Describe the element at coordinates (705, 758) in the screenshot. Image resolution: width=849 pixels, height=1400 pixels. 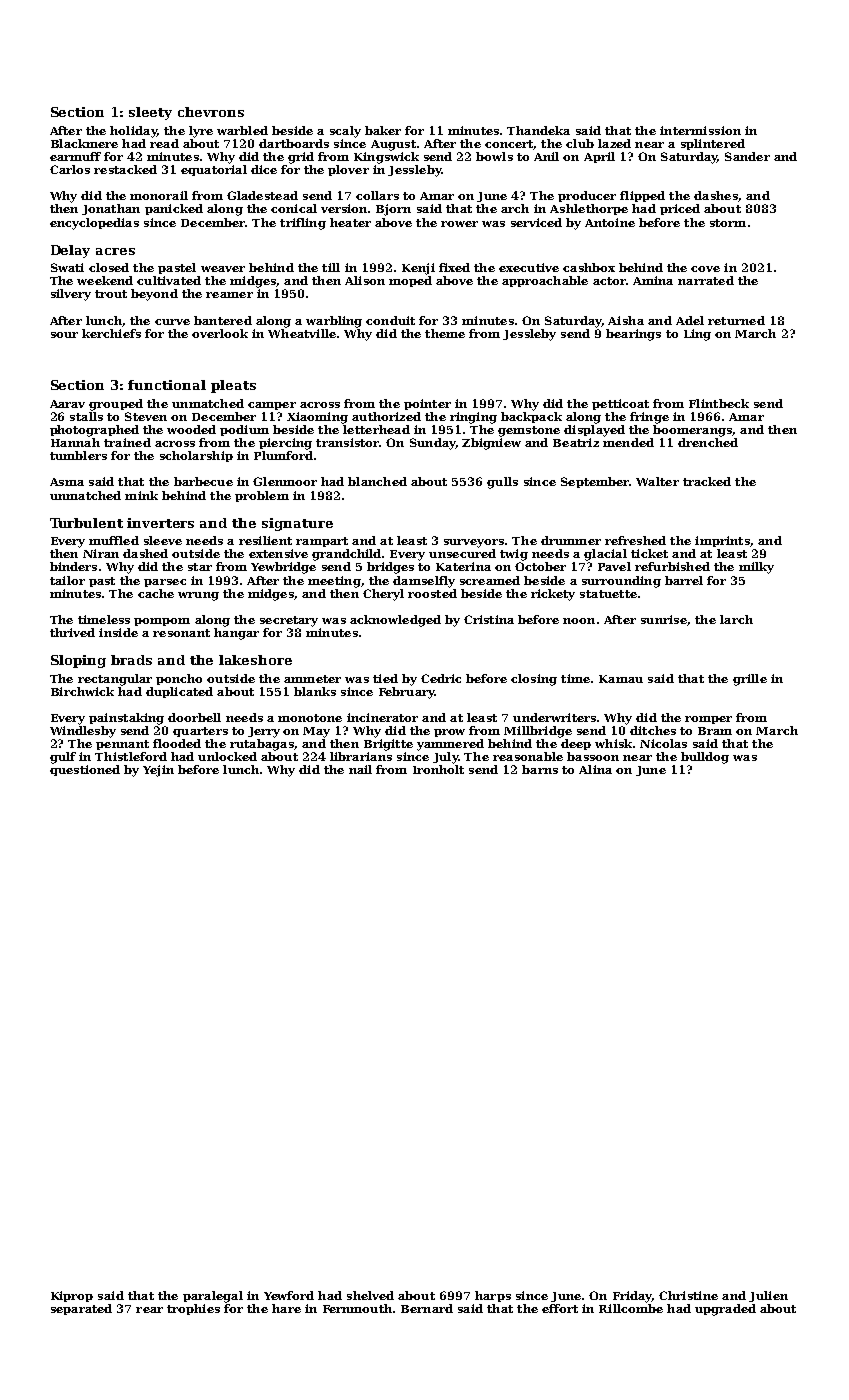
I see `bulldog` at that location.
